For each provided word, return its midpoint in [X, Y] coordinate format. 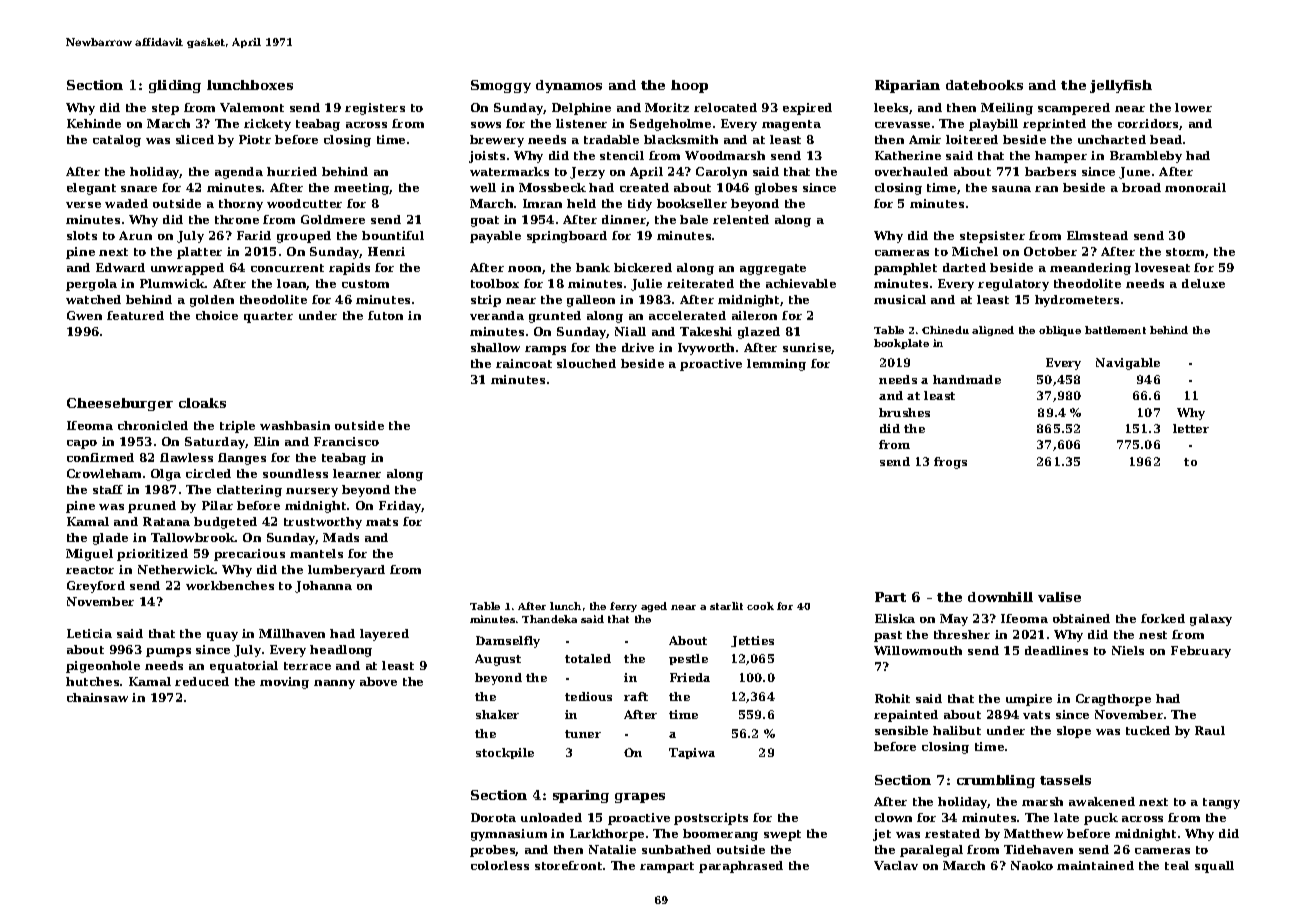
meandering [1090, 269]
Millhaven [292, 633]
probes [493, 851]
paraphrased [741, 867]
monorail [1195, 187]
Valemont [252, 107]
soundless [295, 473]
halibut [957, 730]
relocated [725, 107]
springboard [567, 237]
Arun [135, 235]
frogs [950, 463]
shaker [497, 714]
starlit [726, 606]
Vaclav [896, 865]
